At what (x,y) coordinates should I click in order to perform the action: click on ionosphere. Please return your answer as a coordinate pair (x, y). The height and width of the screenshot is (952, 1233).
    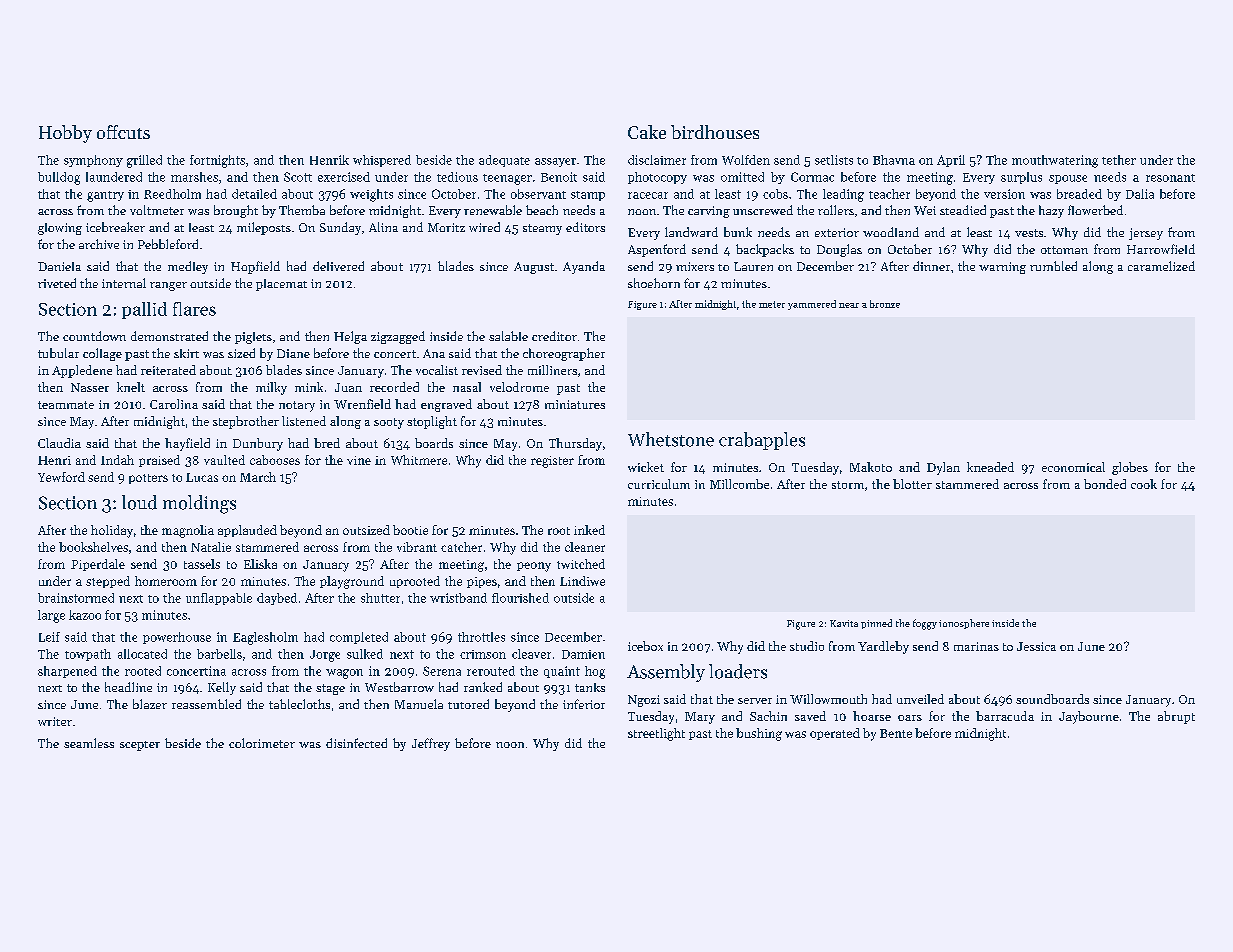
    Looking at the image, I should click on (964, 624).
